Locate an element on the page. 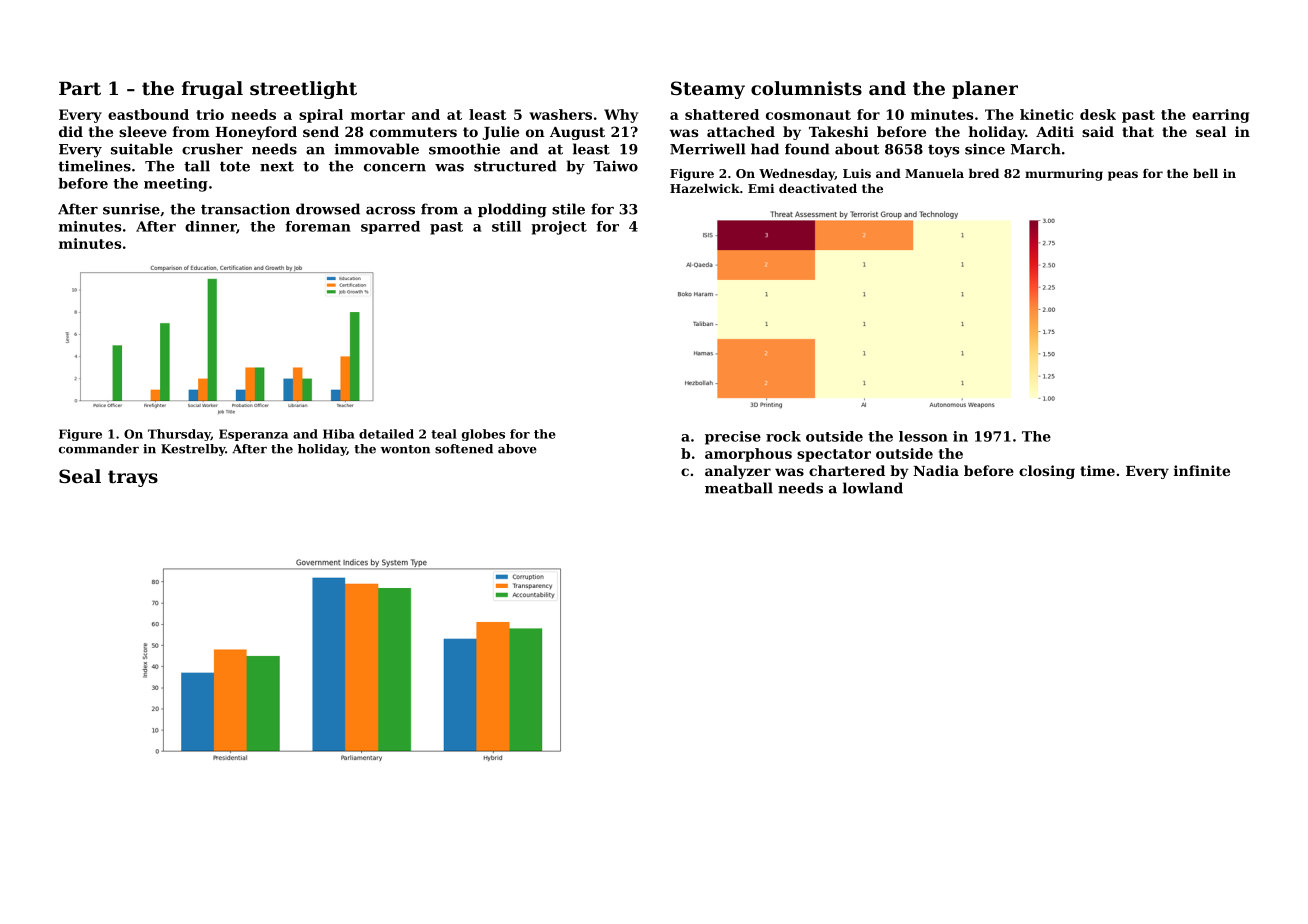 The height and width of the document is (924, 1308). Hiba is located at coordinates (339, 434).
